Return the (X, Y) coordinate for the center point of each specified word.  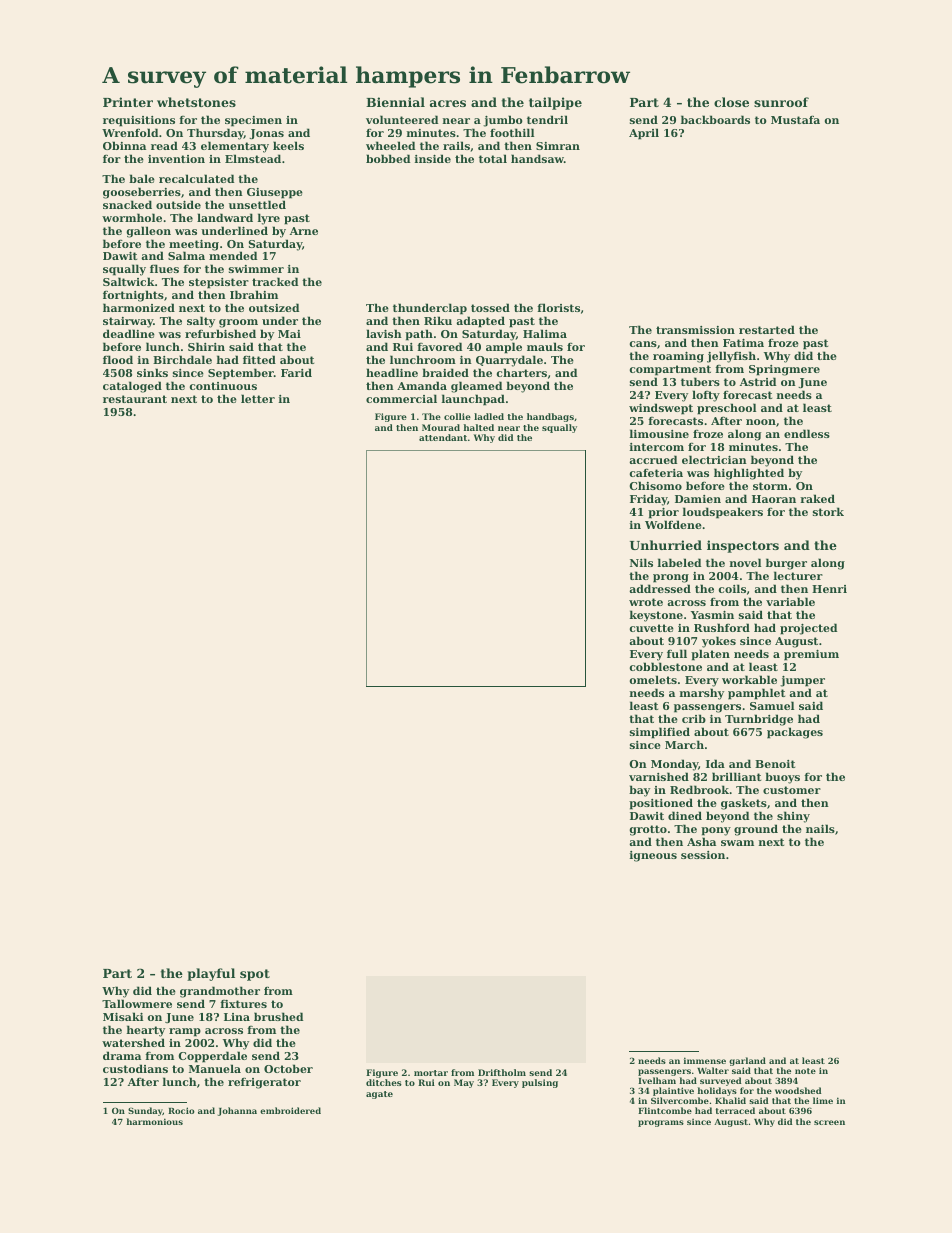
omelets (653, 679)
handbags (550, 417)
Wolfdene (673, 524)
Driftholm (502, 1072)
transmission (695, 330)
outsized (274, 307)
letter (258, 398)
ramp (185, 1032)
